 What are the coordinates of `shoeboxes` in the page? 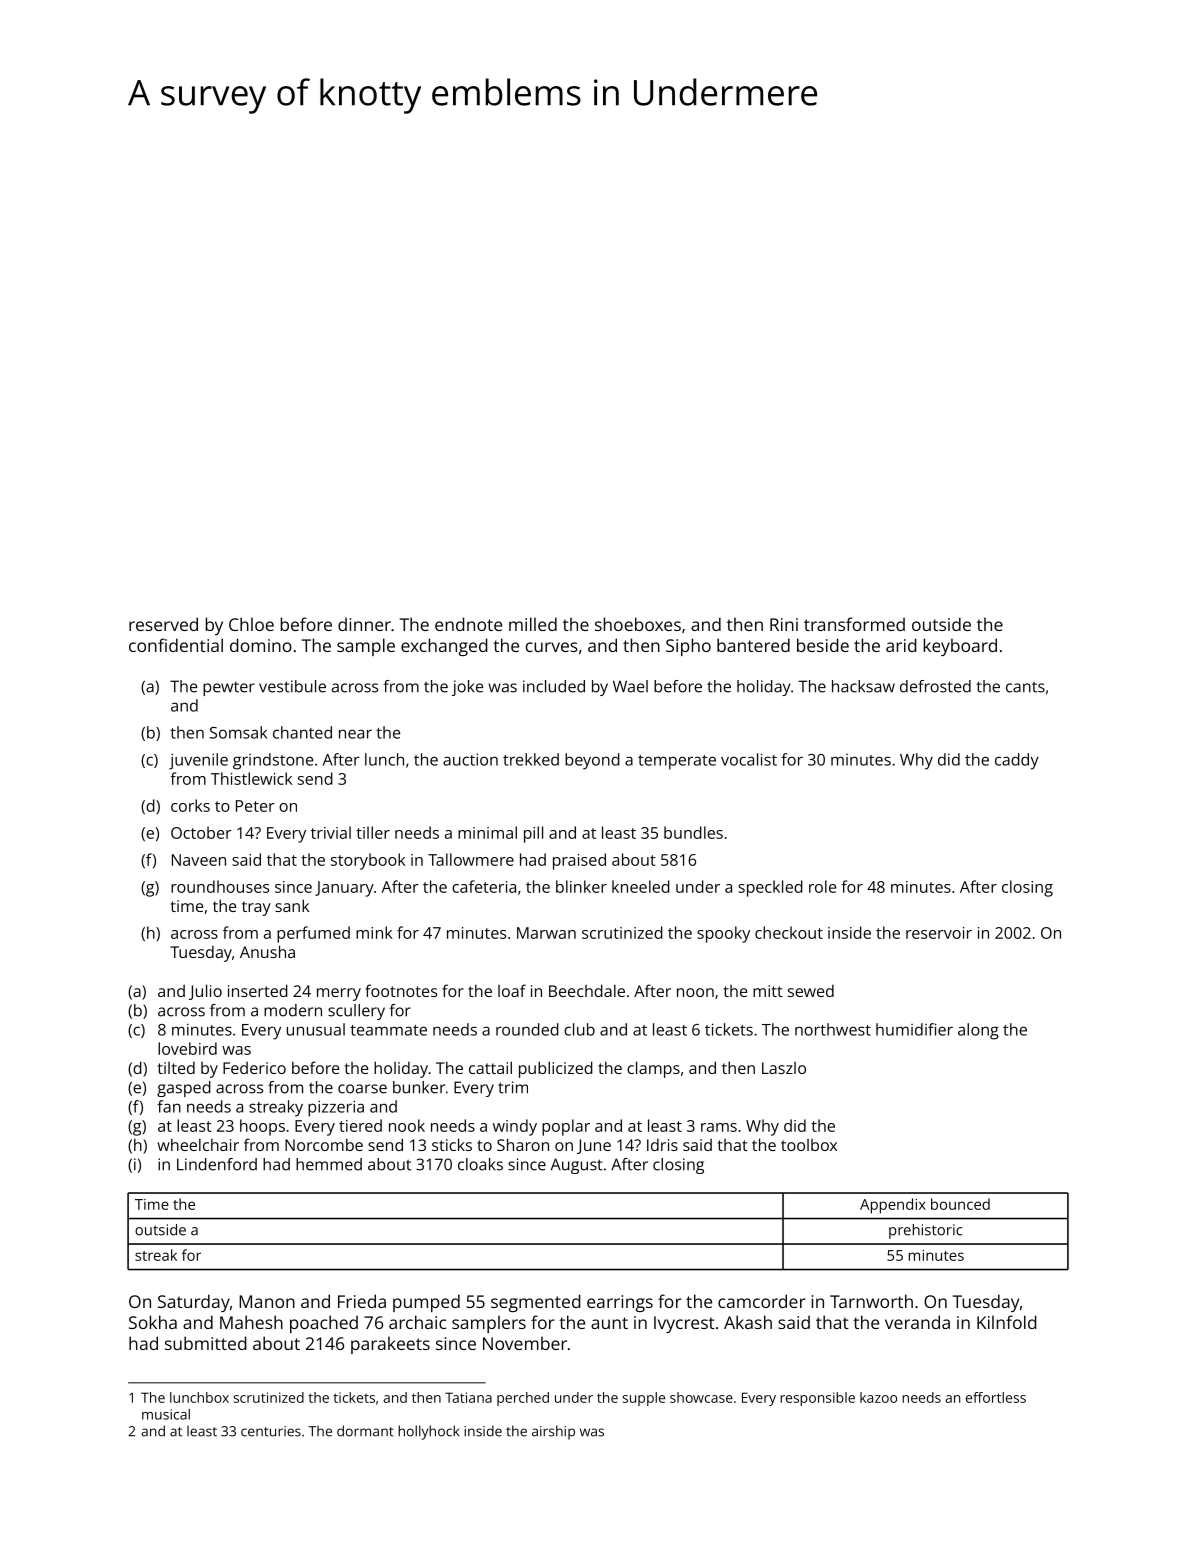 It's located at (638, 624).
